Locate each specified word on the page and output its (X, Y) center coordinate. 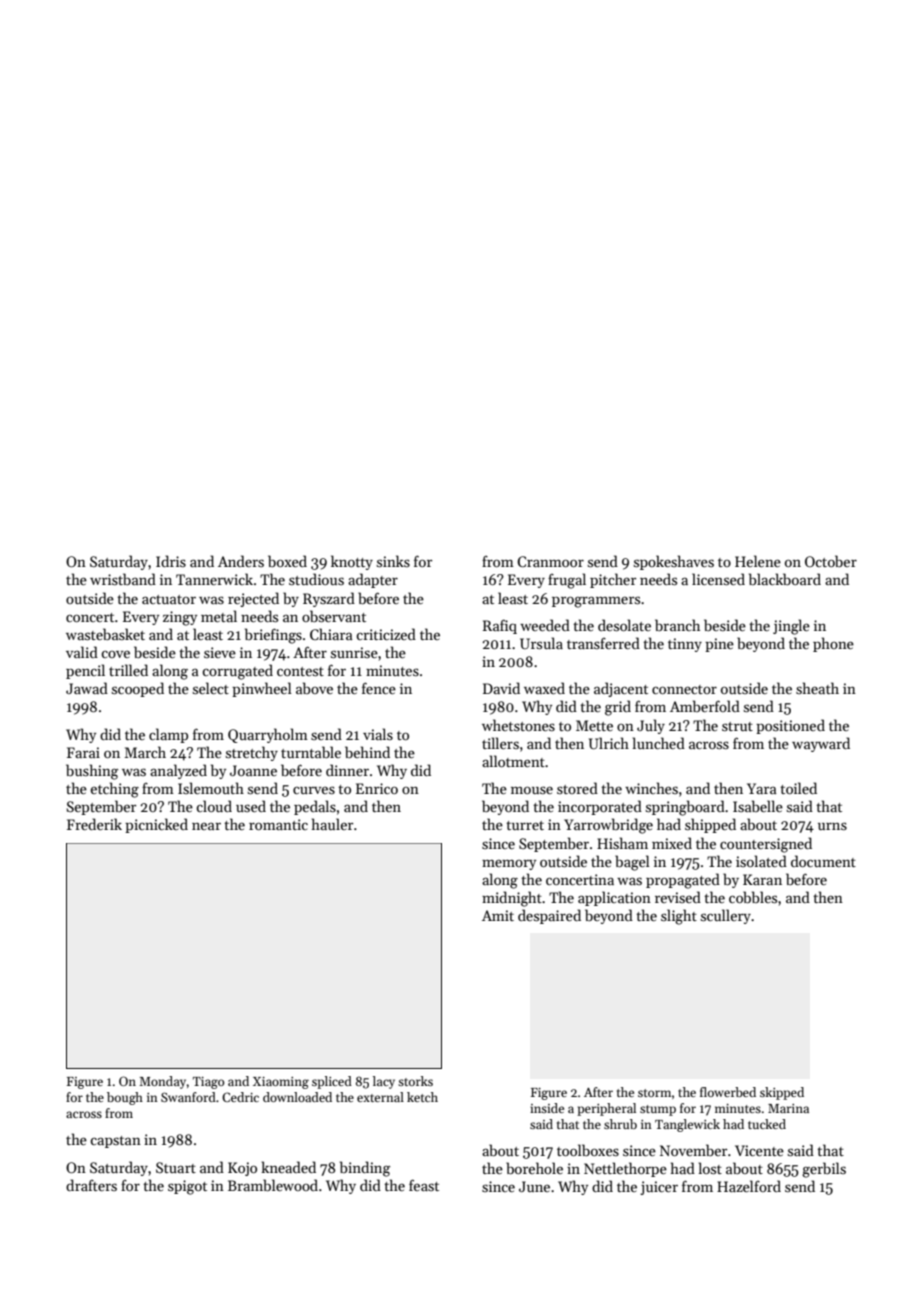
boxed (287, 561)
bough (125, 1098)
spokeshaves (674, 562)
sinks (393, 561)
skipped (782, 1093)
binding (365, 1169)
